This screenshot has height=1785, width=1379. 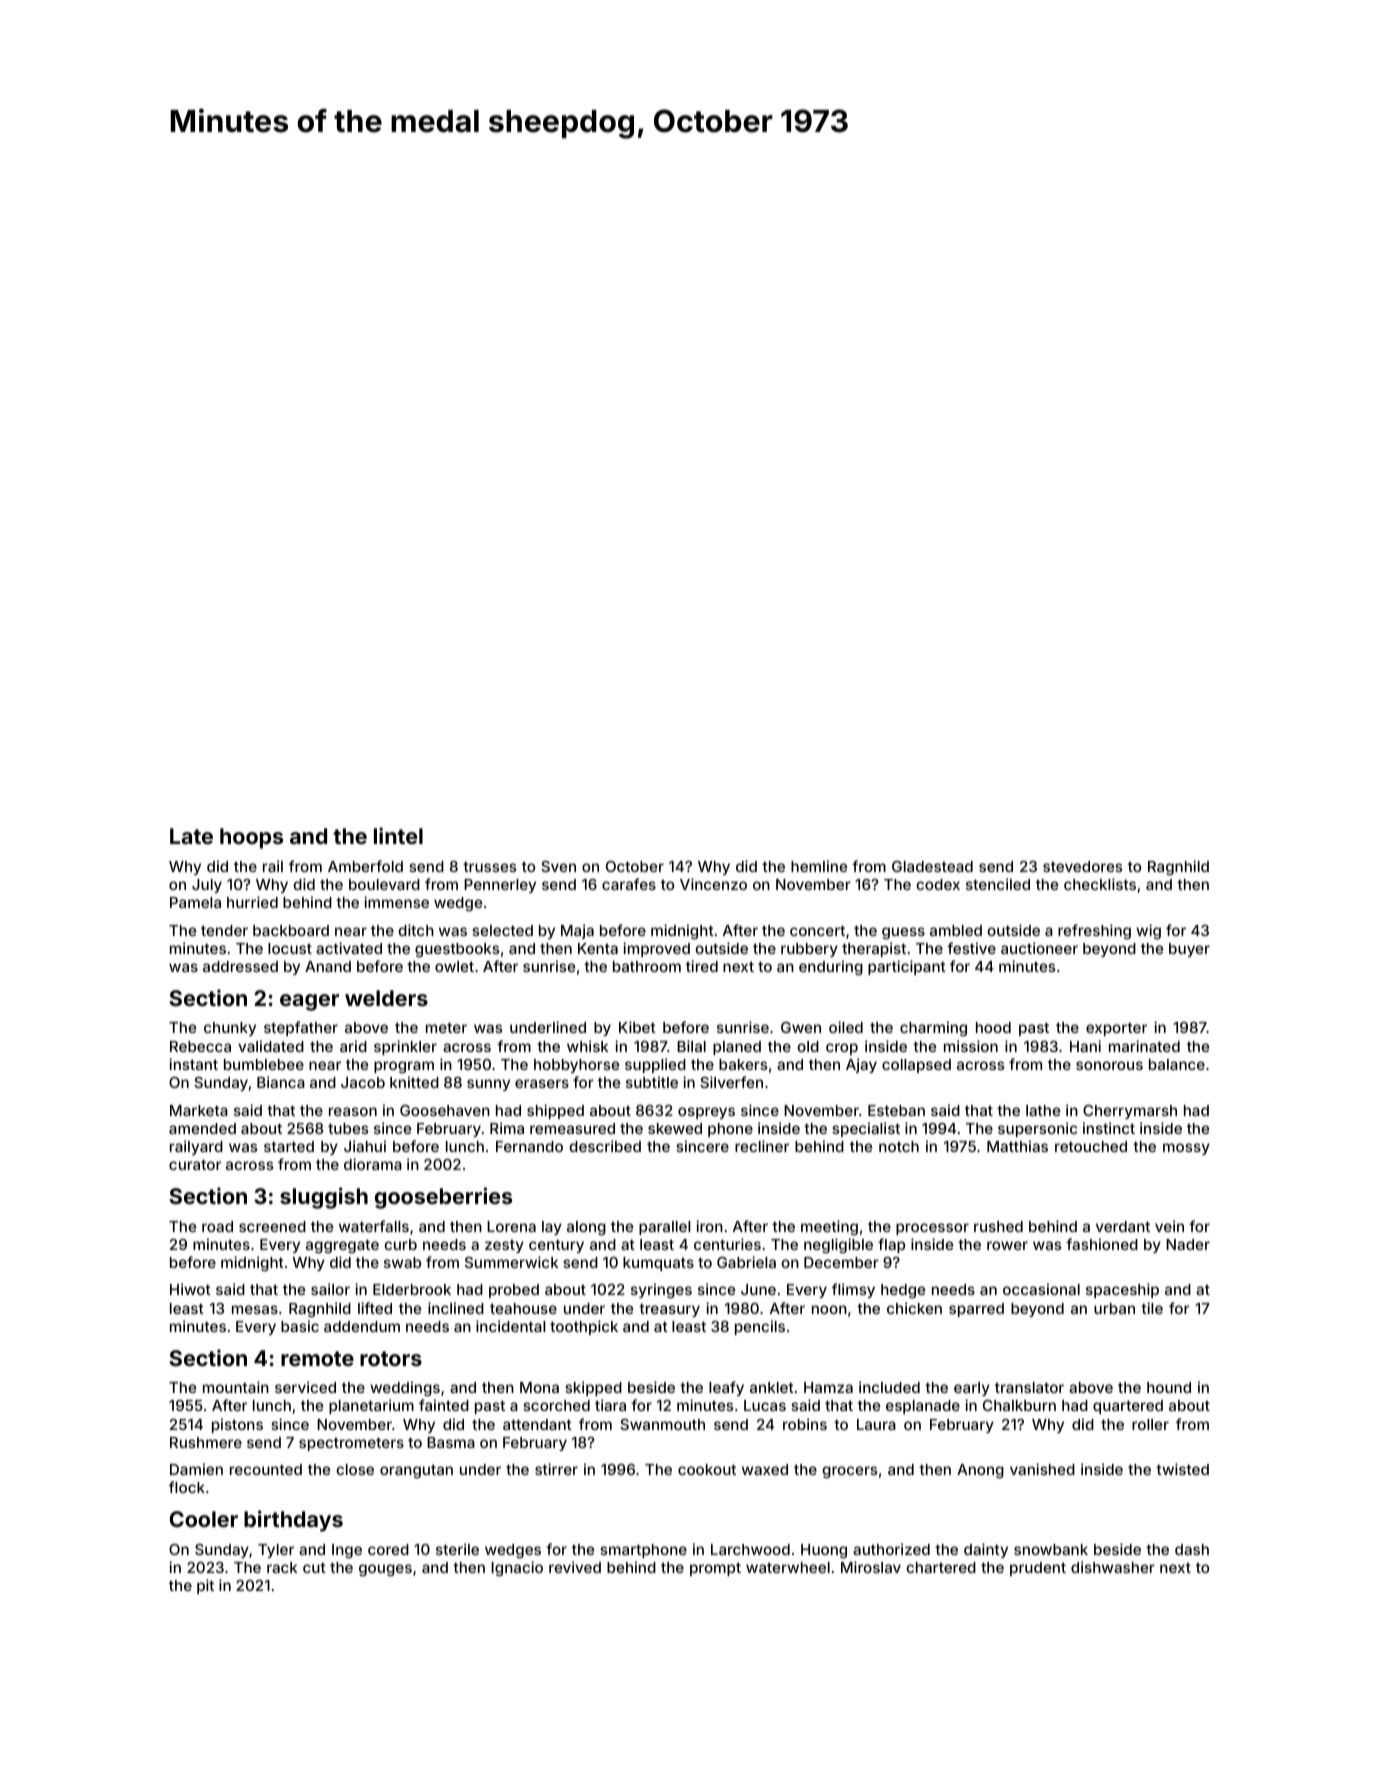 What do you see at coordinates (203, 1519) in the screenshot?
I see `Cooler` at bounding box center [203, 1519].
